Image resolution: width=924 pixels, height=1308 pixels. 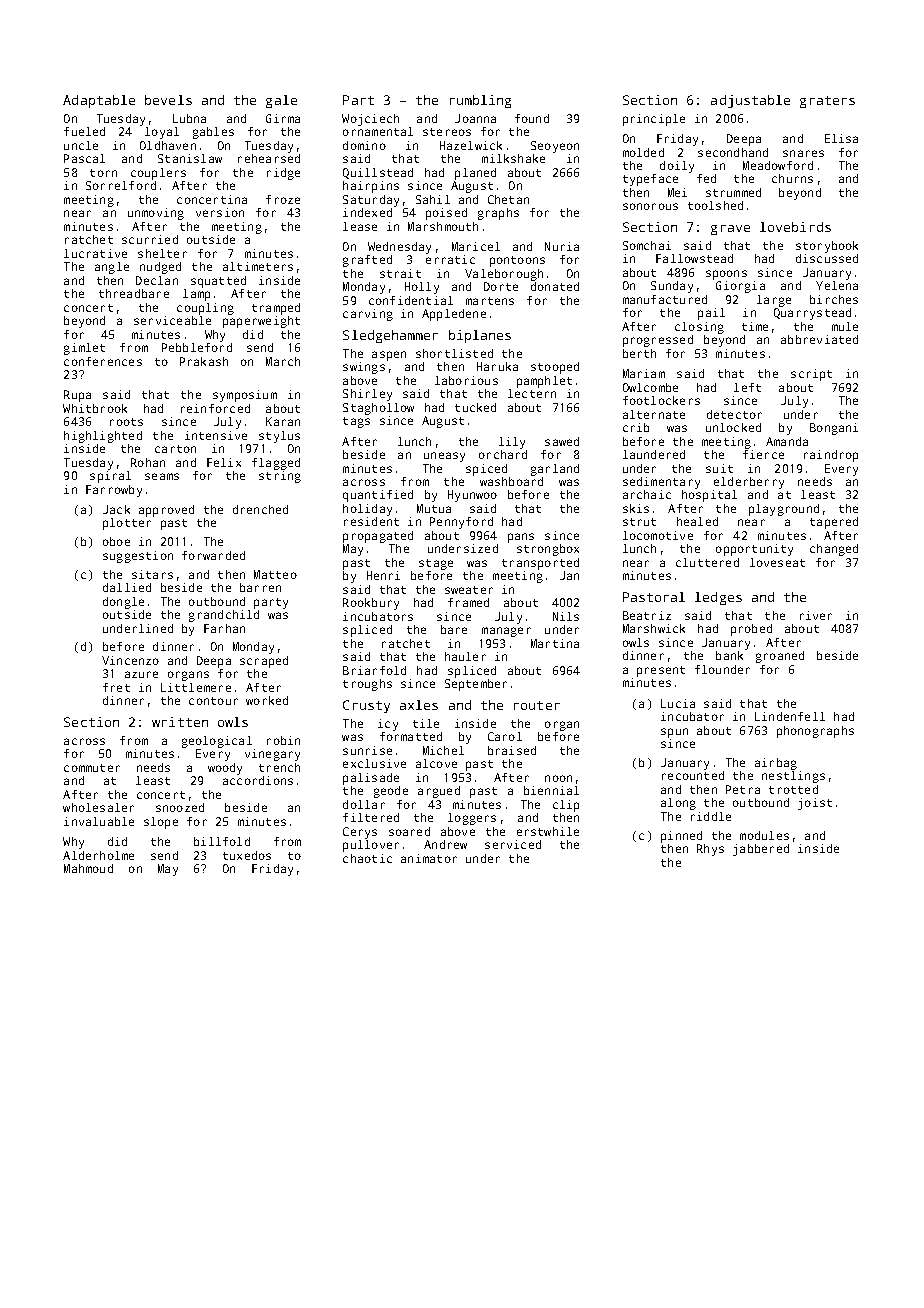 What do you see at coordinates (275, 574) in the document?
I see `Matteo` at bounding box center [275, 574].
